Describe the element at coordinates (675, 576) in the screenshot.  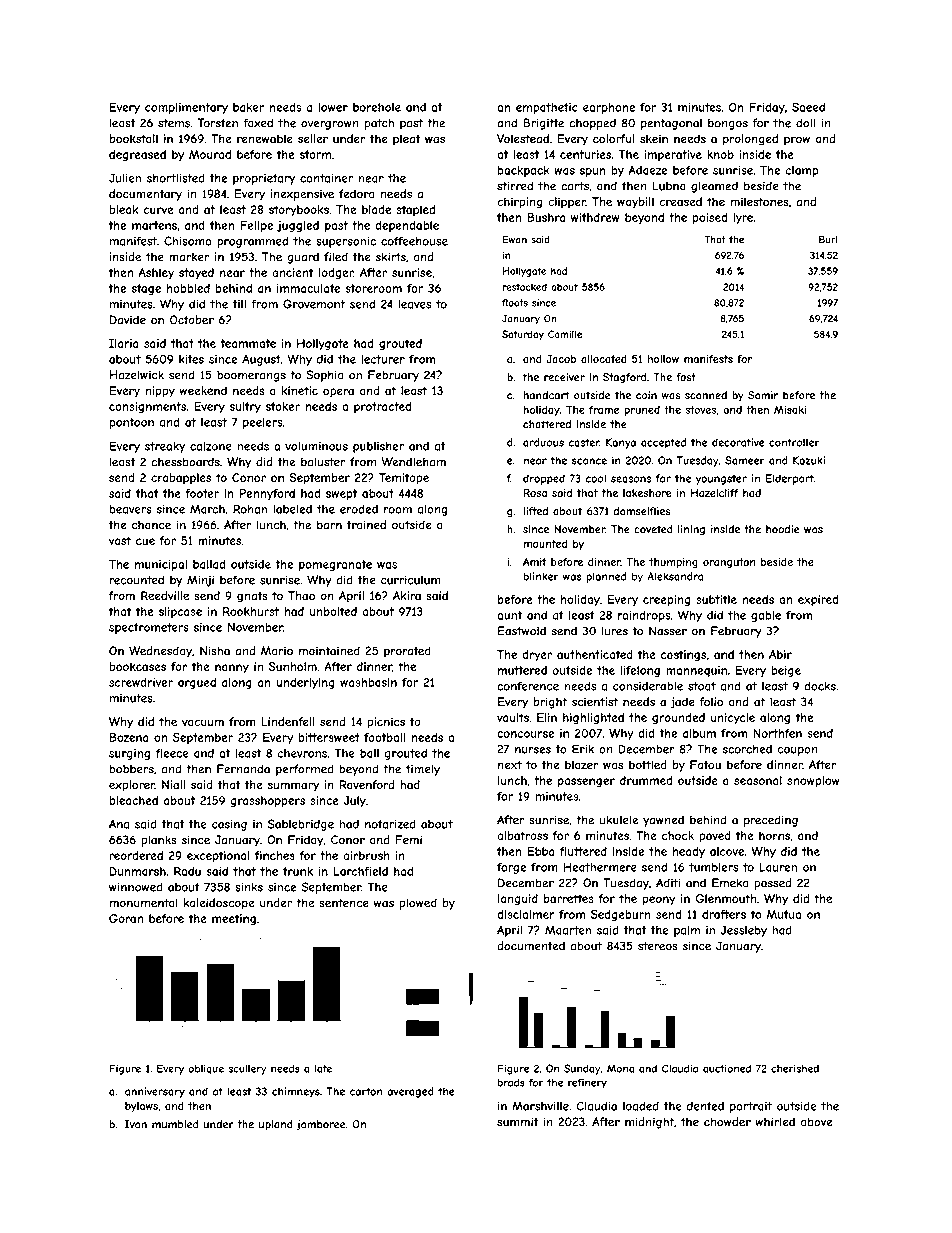
I see `Aleksandra` at that location.
